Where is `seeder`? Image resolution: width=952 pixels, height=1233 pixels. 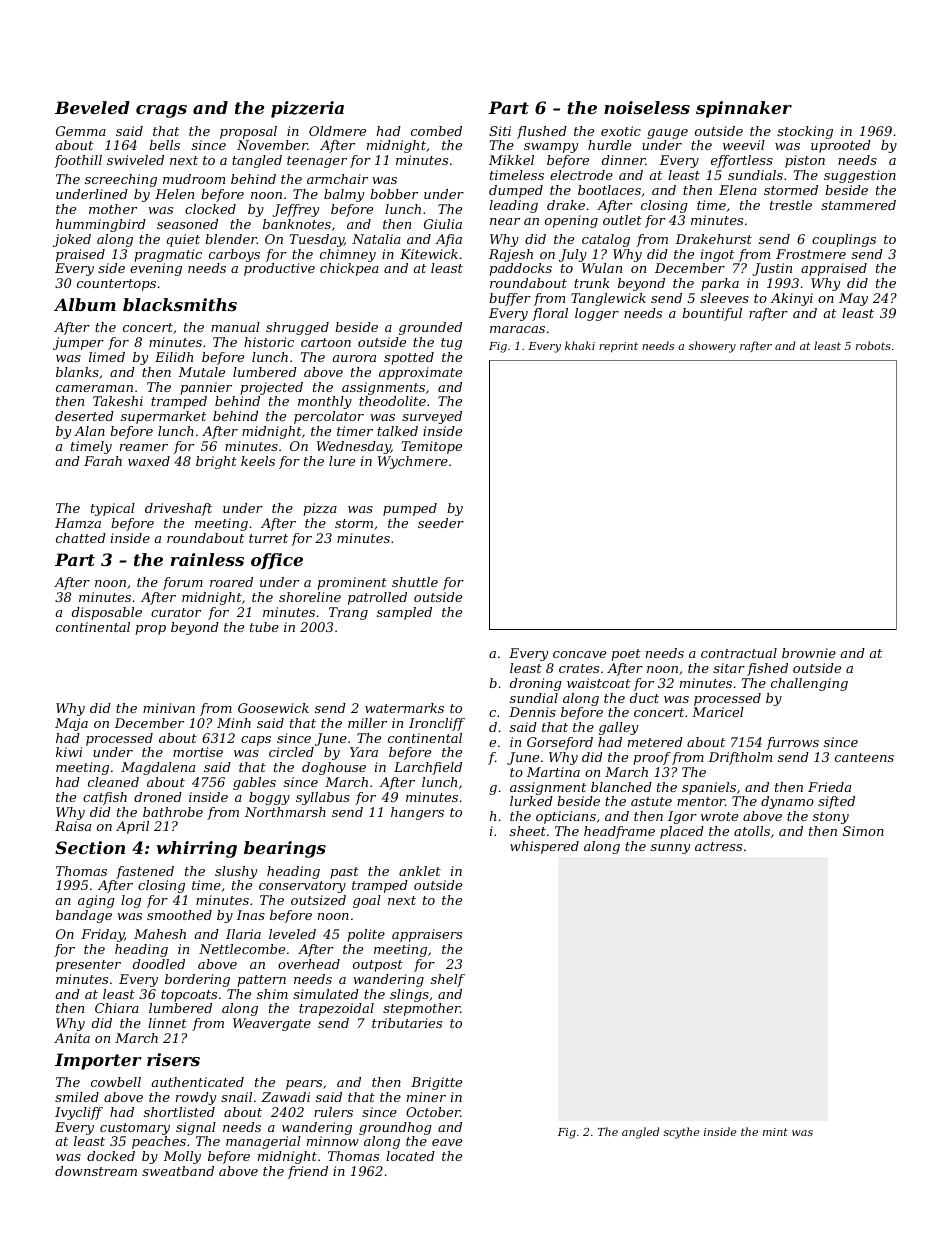 seeder is located at coordinates (441, 523).
